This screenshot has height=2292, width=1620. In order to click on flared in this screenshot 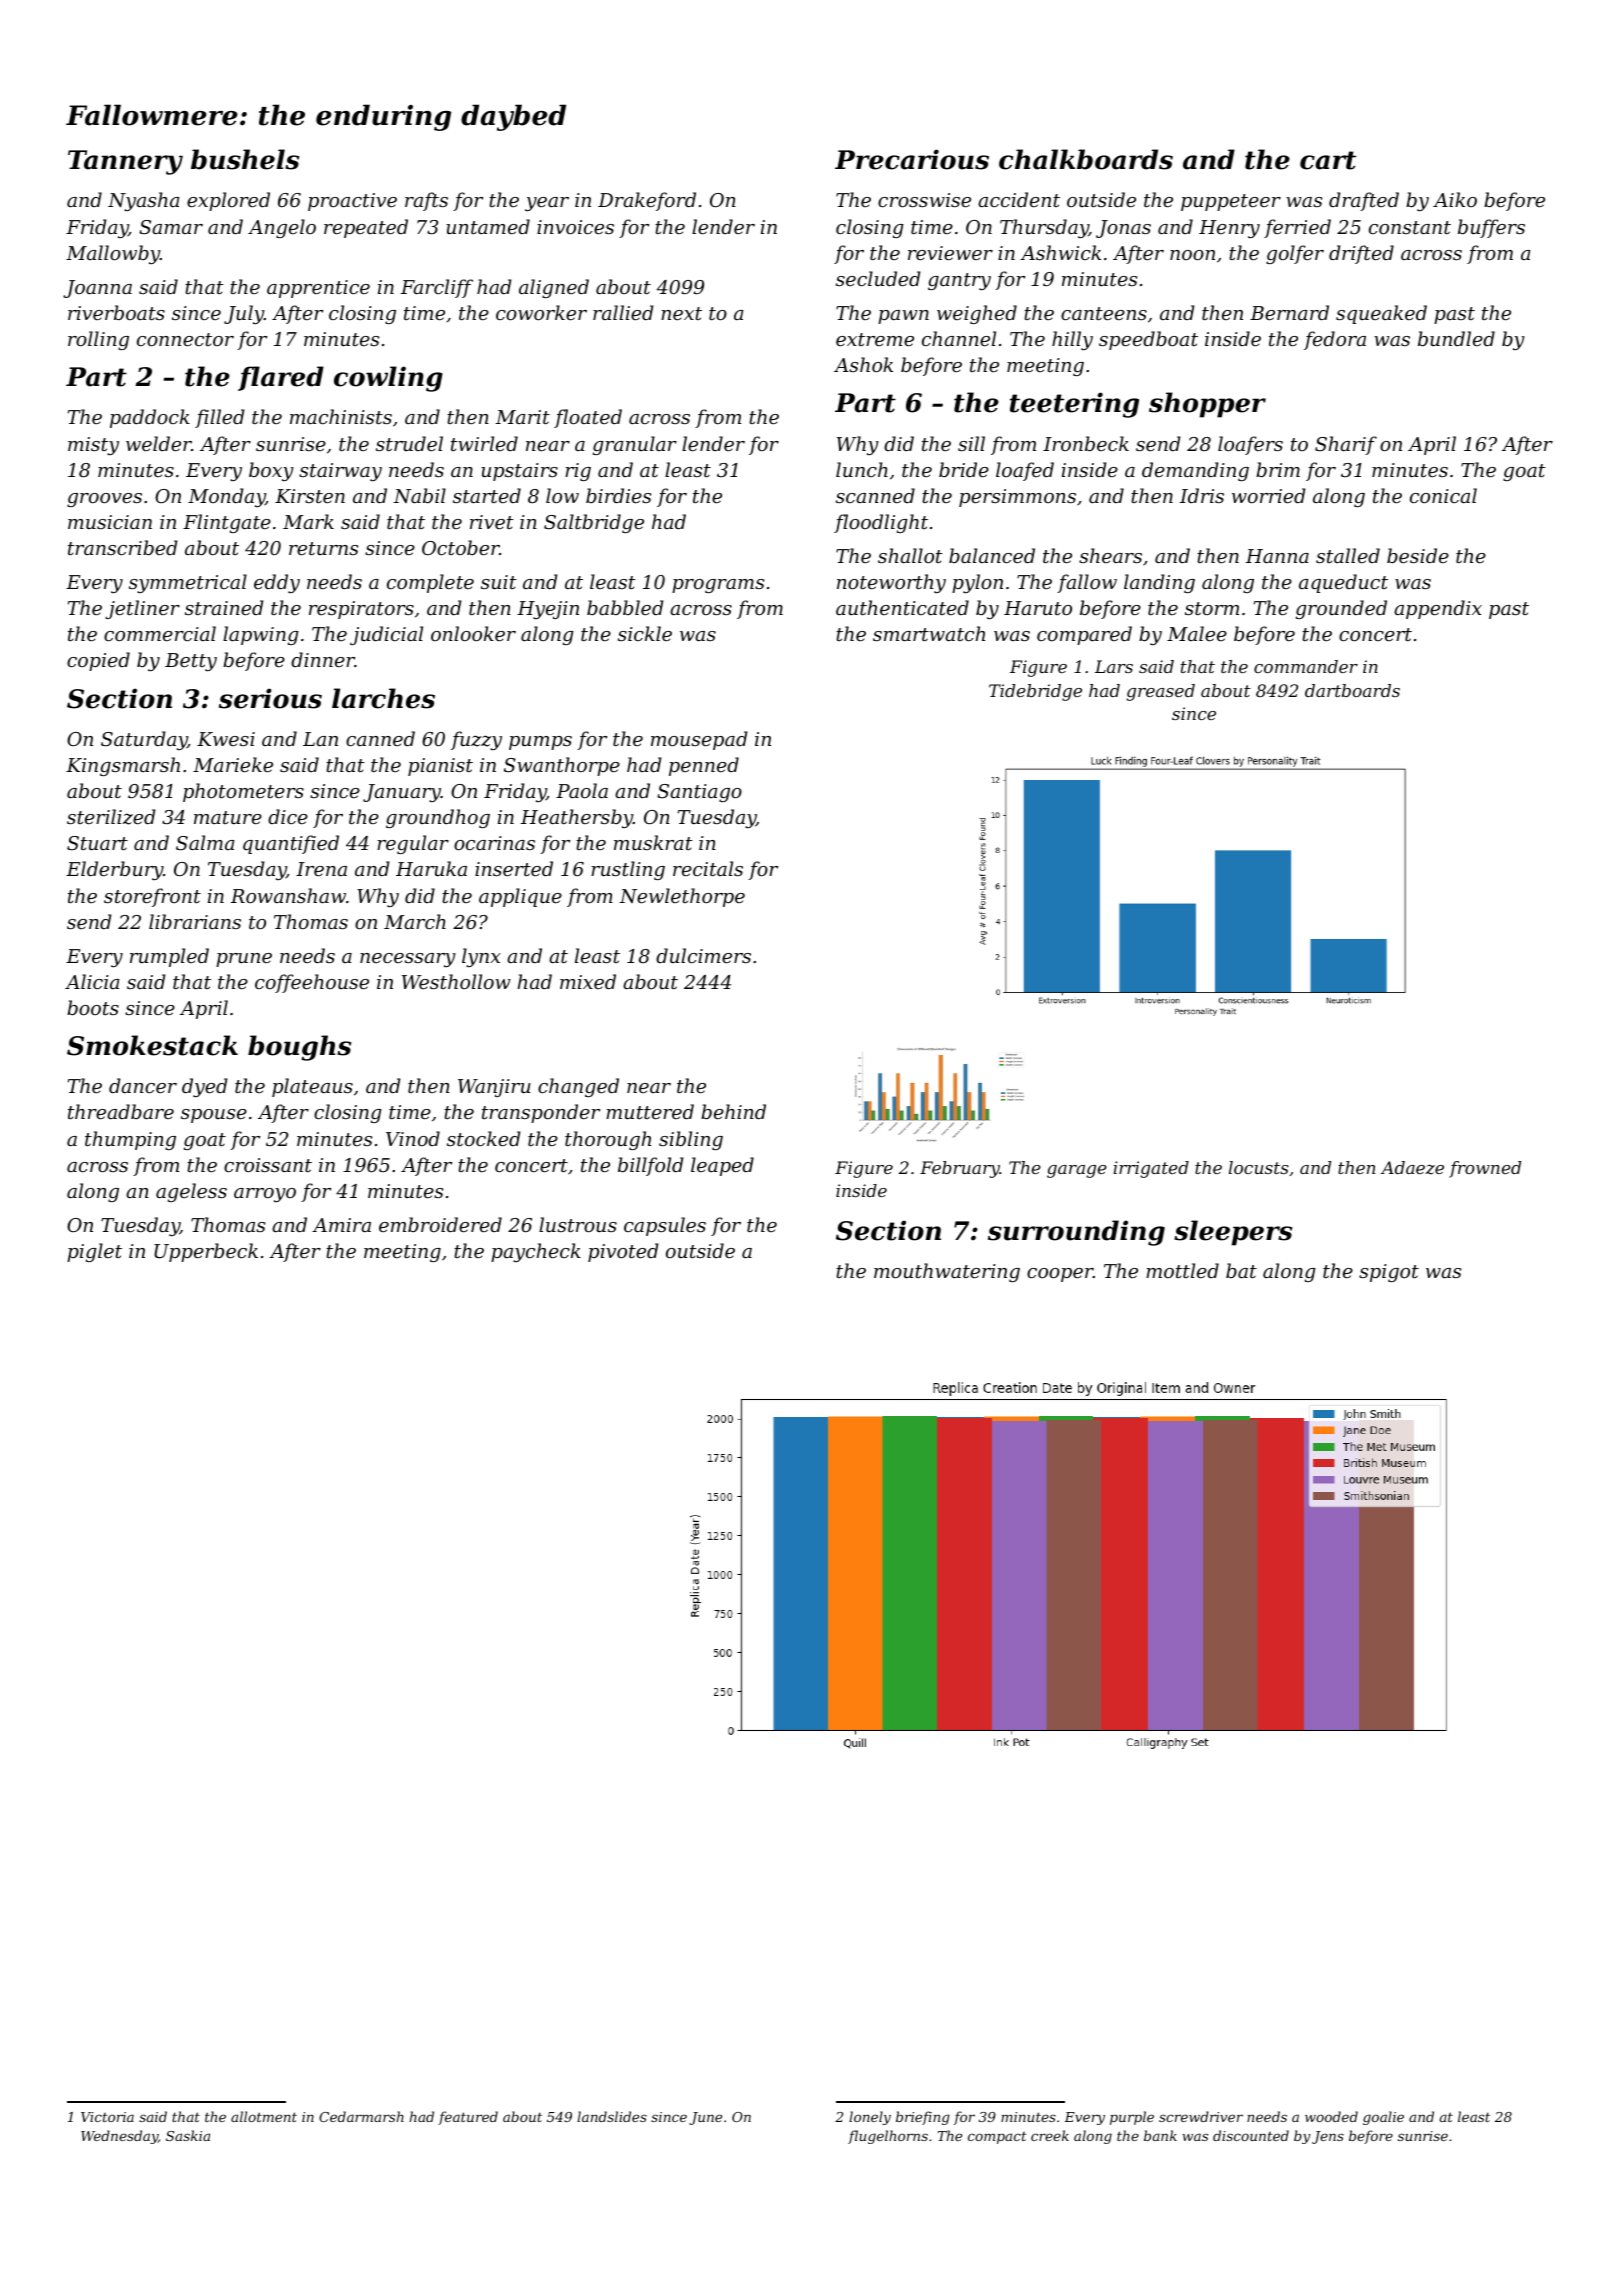, I will do `click(281, 378)`.
